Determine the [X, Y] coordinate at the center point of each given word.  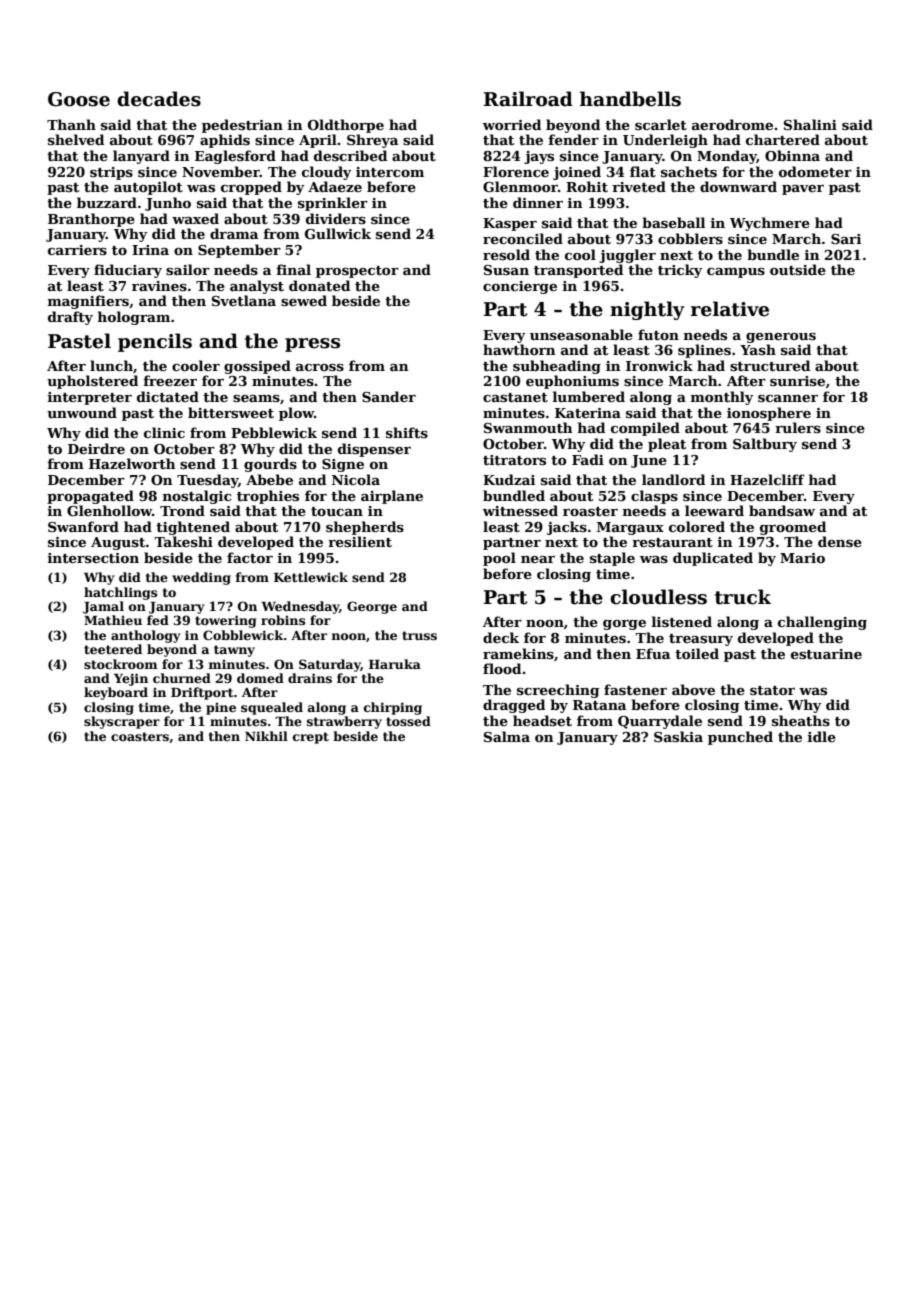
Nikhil [266, 736]
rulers [798, 427]
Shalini [810, 124]
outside [798, 269]
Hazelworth [132, 463]
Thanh [71, 124]
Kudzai [509, 479]
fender [573, 139]
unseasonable [581, 334]
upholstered [92, 382]
